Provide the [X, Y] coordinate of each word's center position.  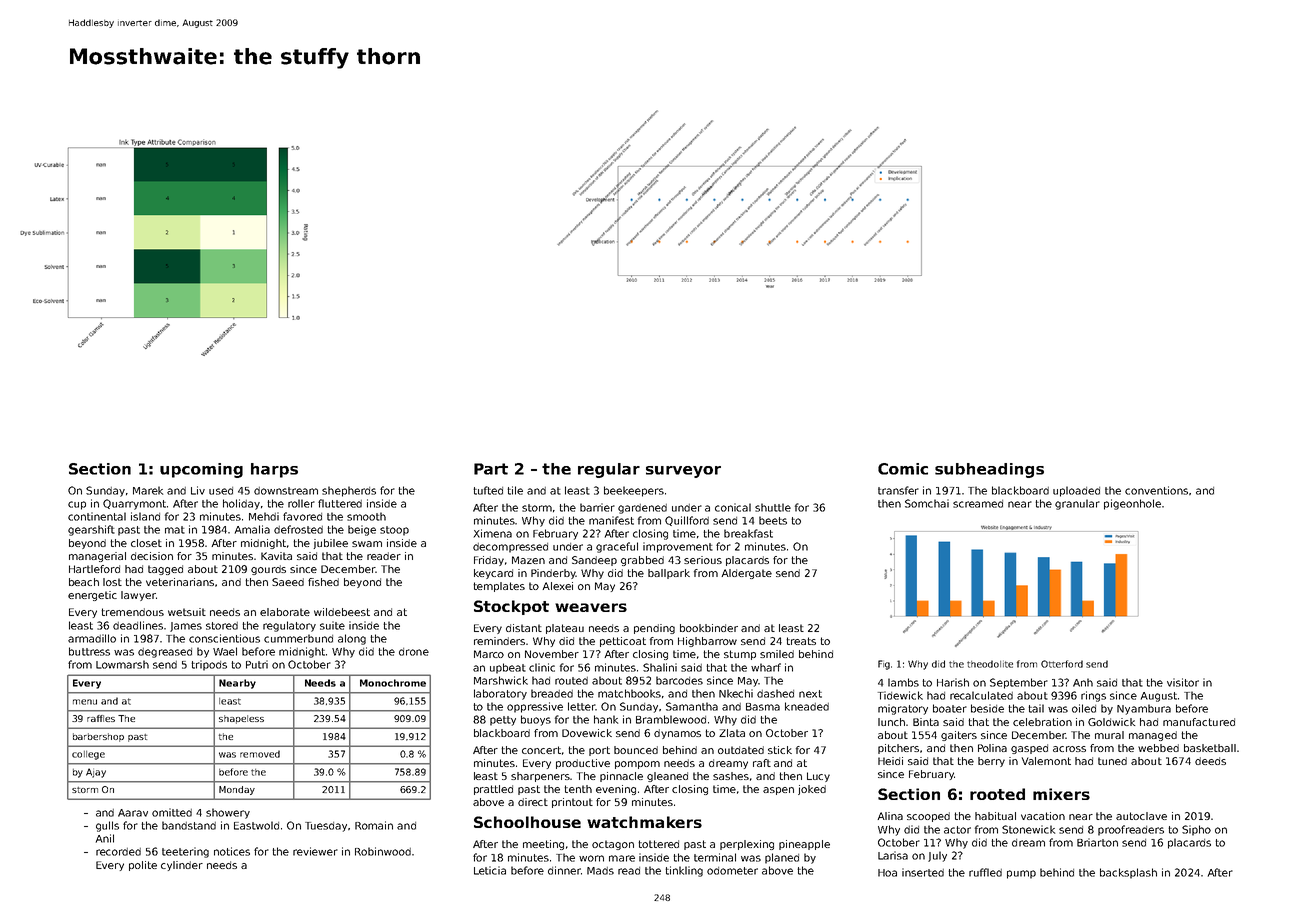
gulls [107, 826]
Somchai [927, 503]
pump [1021, 874]
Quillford [687, 521]
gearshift [91, 530]
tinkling [684, 871]
